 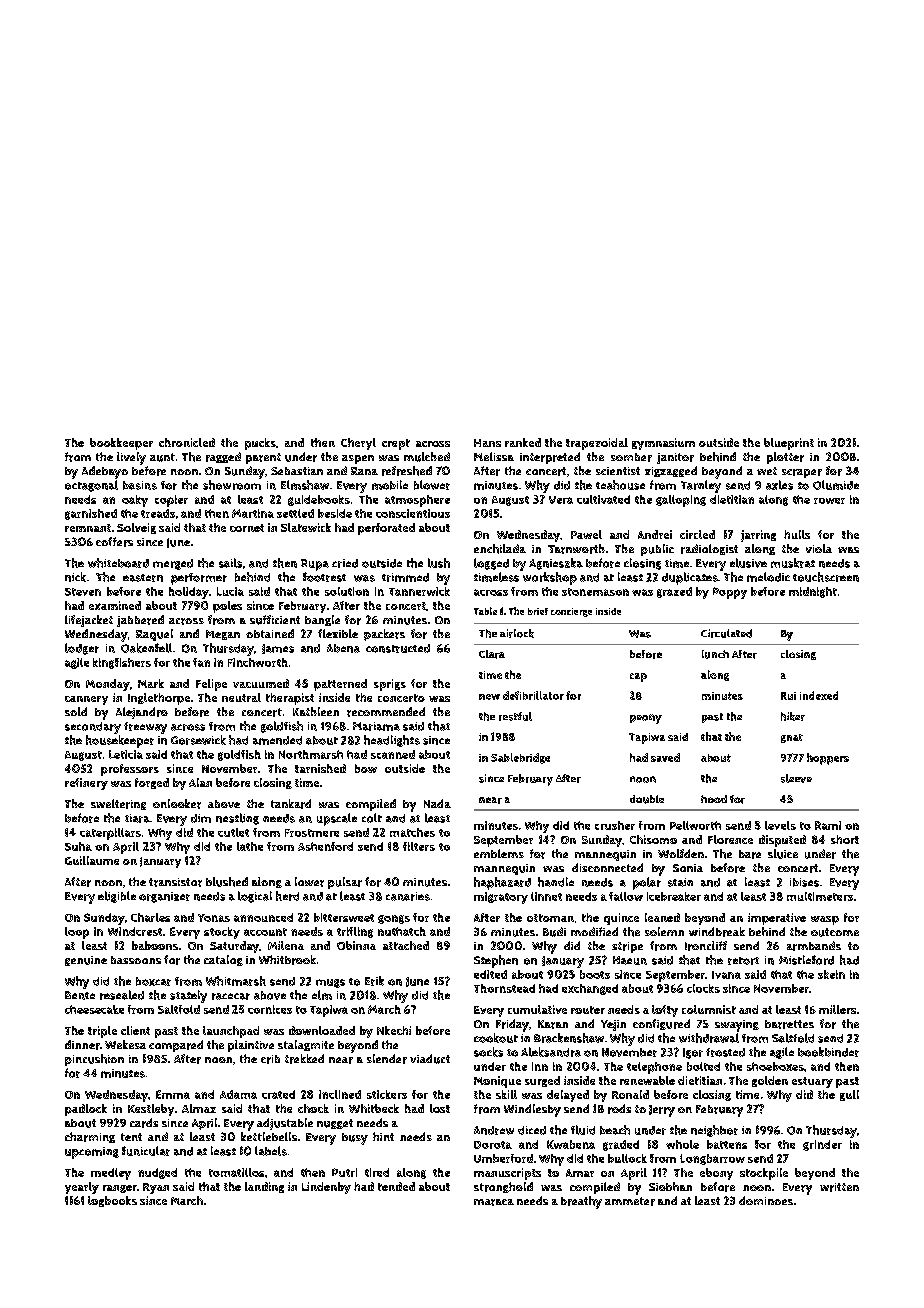 I want to click on aunt, so click(x=162, y=457).
